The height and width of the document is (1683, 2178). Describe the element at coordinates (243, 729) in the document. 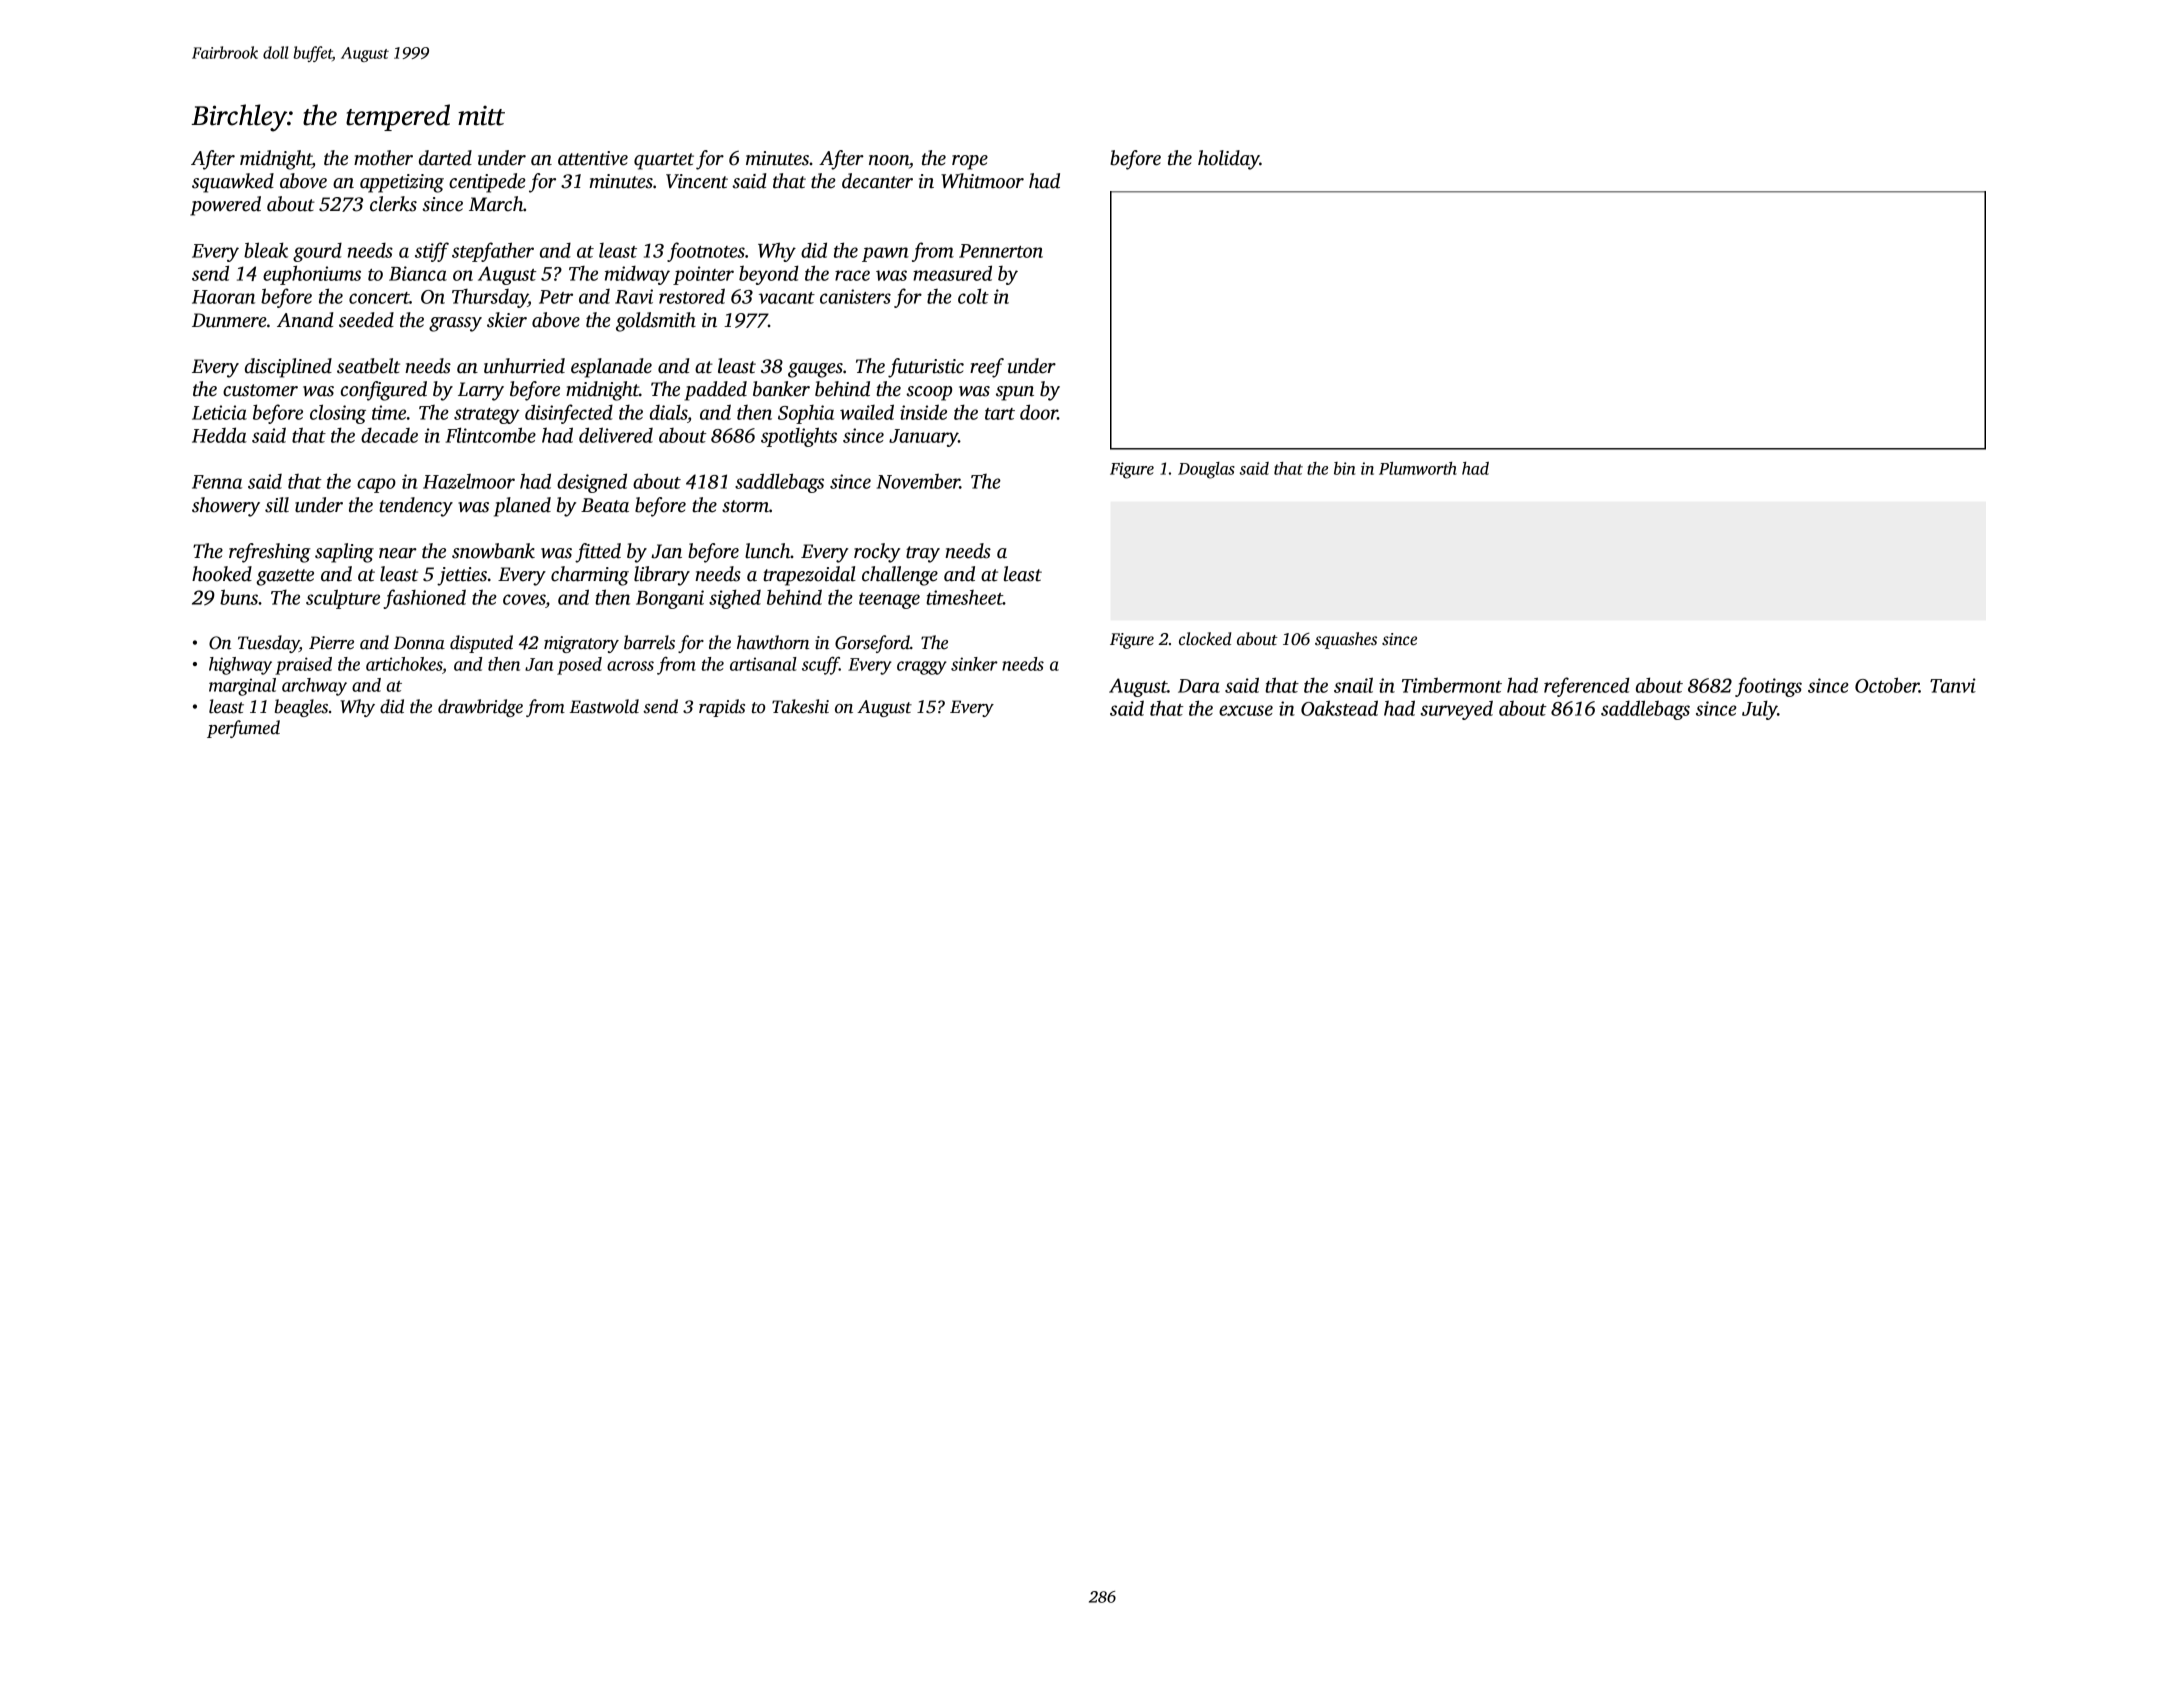

I see `perfumed` at that location.
